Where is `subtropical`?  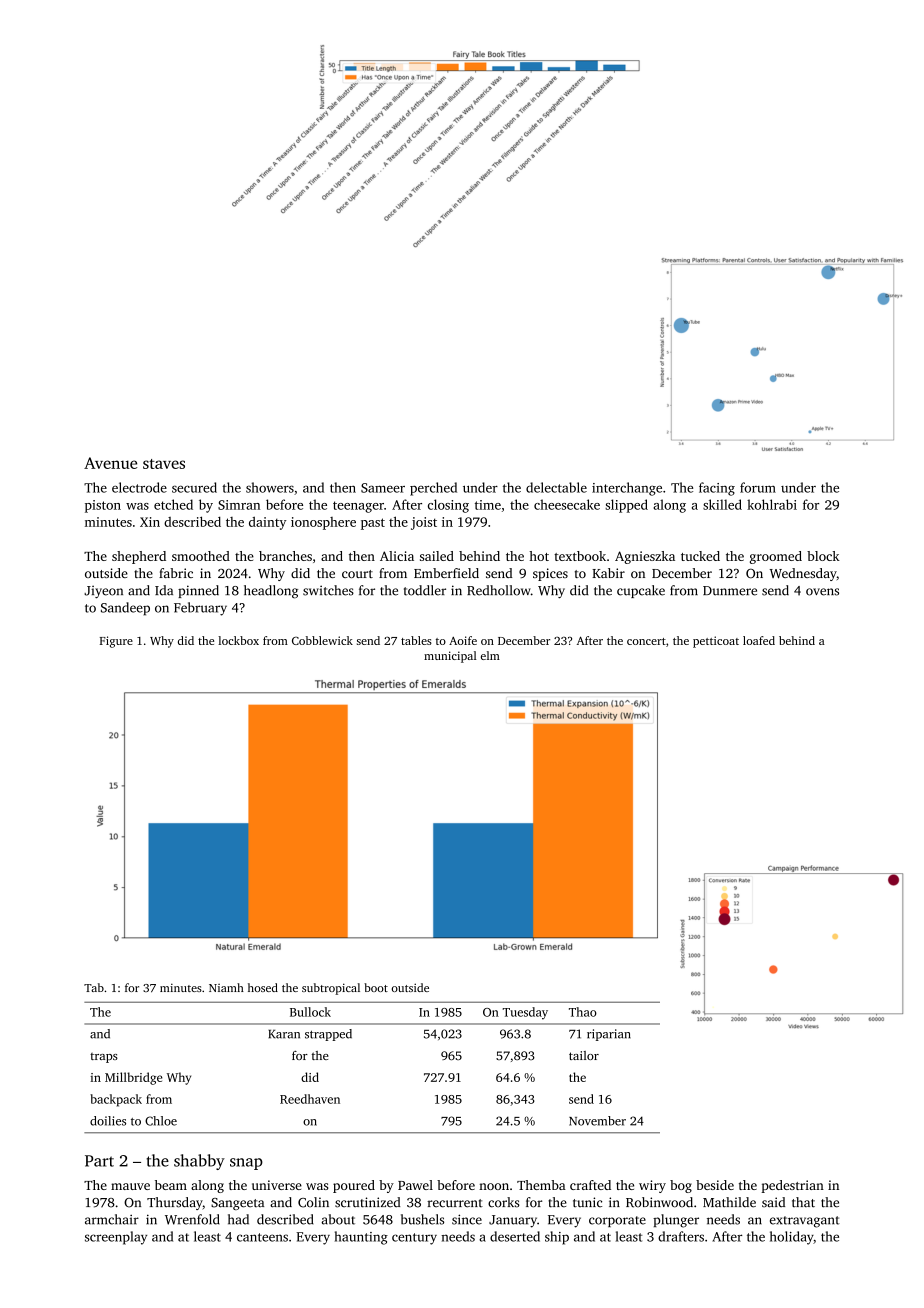 subtropical is located at coordinates (331, 989).
